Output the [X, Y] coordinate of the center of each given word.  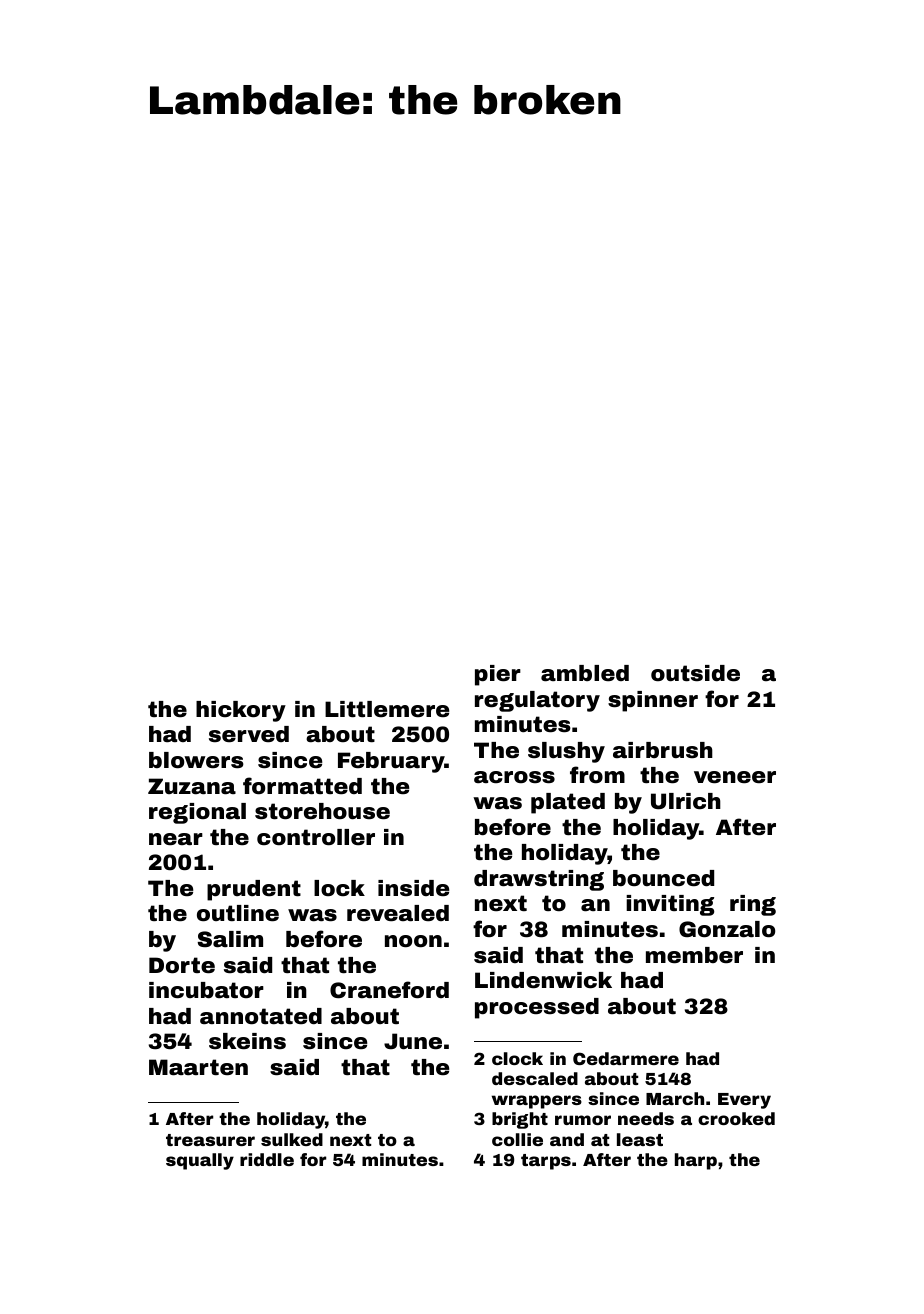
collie [517, 1139]
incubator [206, 990]
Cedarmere [626, 1058]
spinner [653, 701]
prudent [254, 890]
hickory [241, 711]
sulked [292, 1139]
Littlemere [387, 709]
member [694, 955]
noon [413, 941]
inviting [670, 905]
